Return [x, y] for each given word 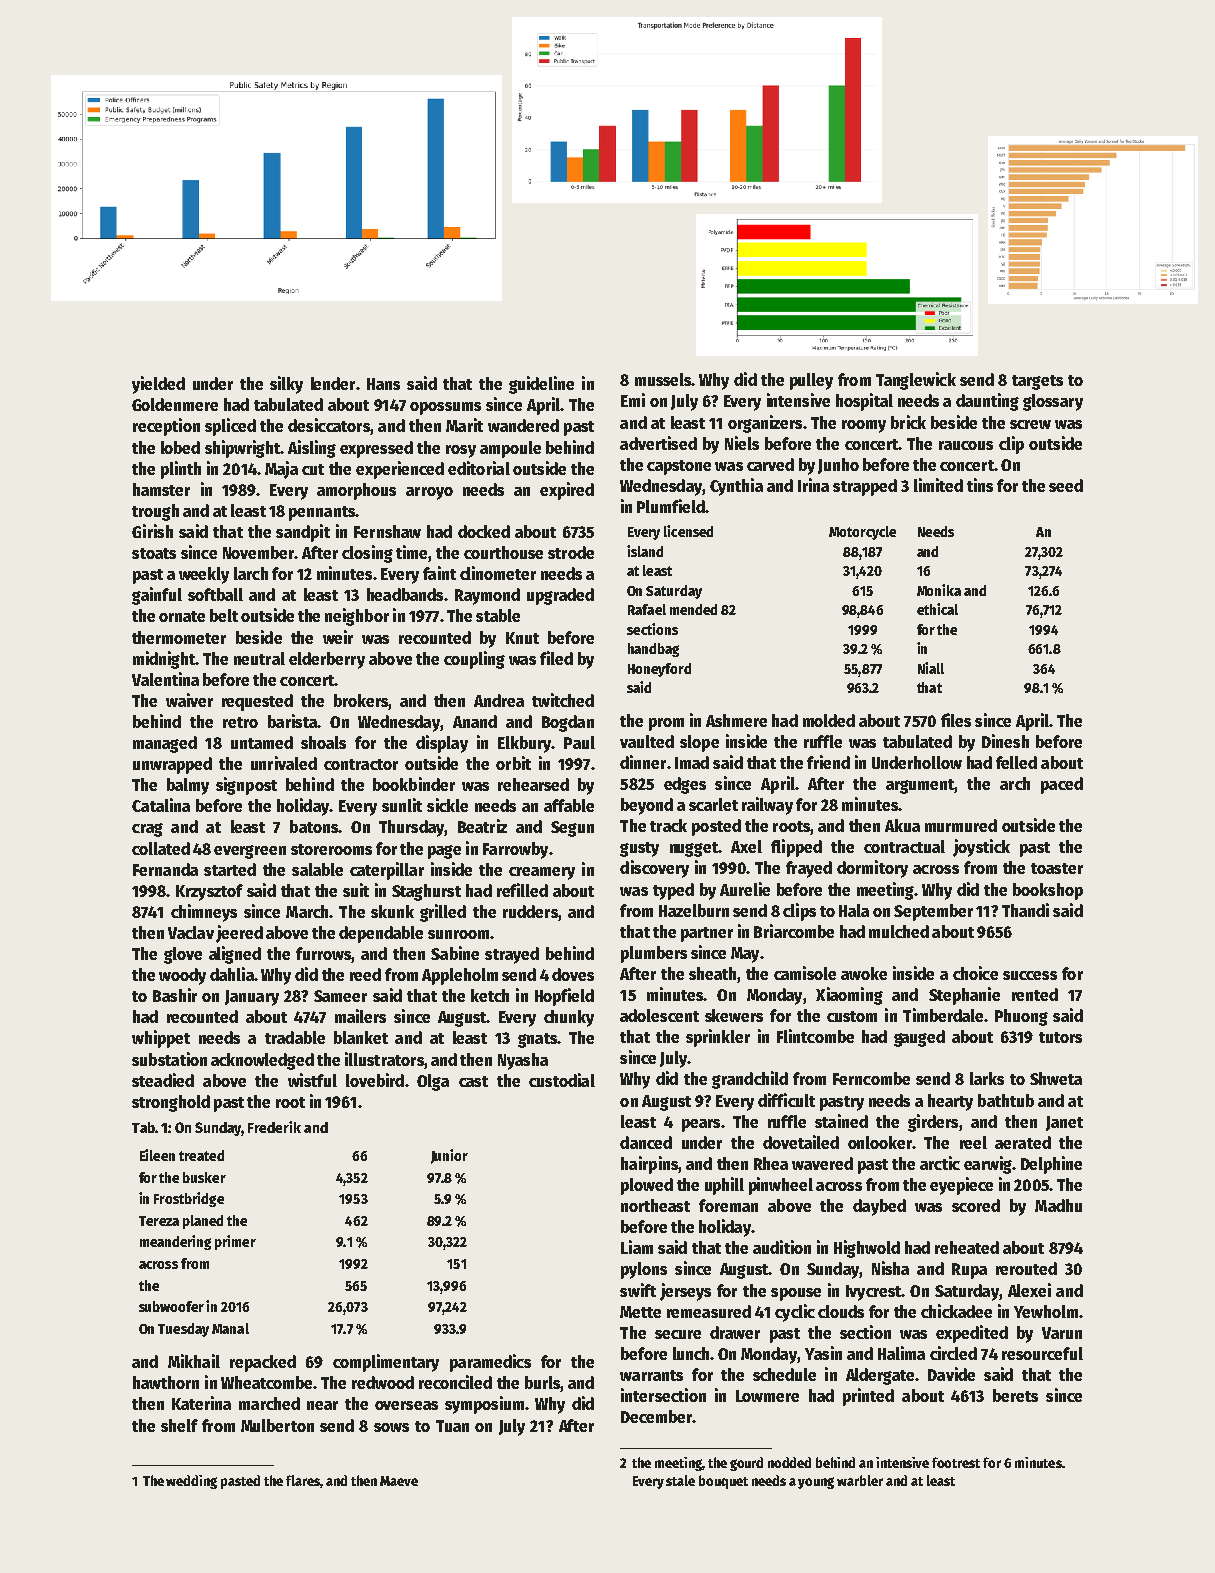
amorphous [356, 491]
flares [303, 1480]
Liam [637, 1247]
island [645, 551]
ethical [937, 609]
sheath [712, 973]
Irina [813, 485]
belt [224, 615]
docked [484, 531]
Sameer [340, 996]
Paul [579, 742]
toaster [1057, 868]
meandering [175, 1242]
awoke [864, 973]
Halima [901, 1353]
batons [314, 826]
